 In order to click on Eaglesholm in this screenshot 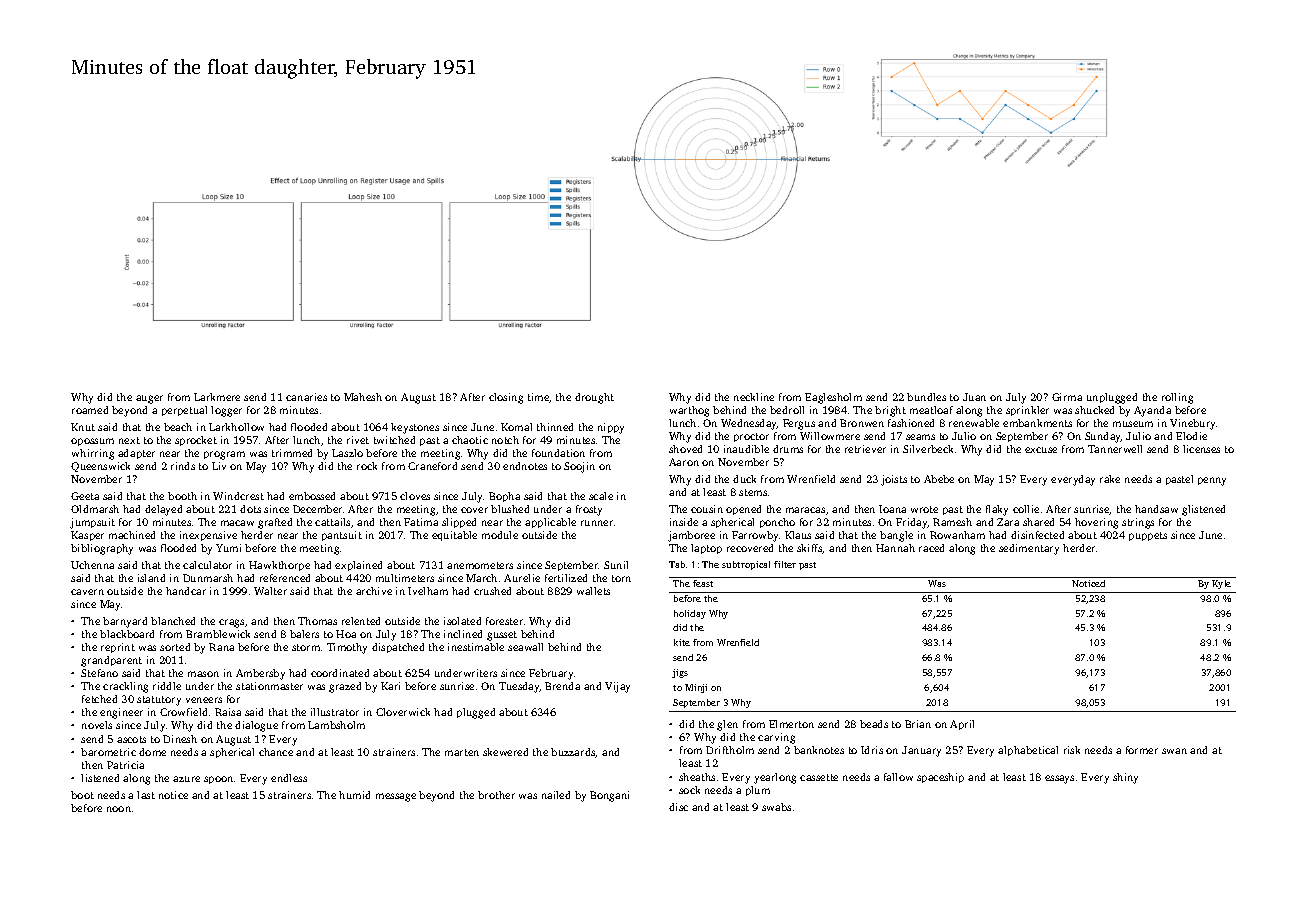, I will do `click(833, 398)`.
